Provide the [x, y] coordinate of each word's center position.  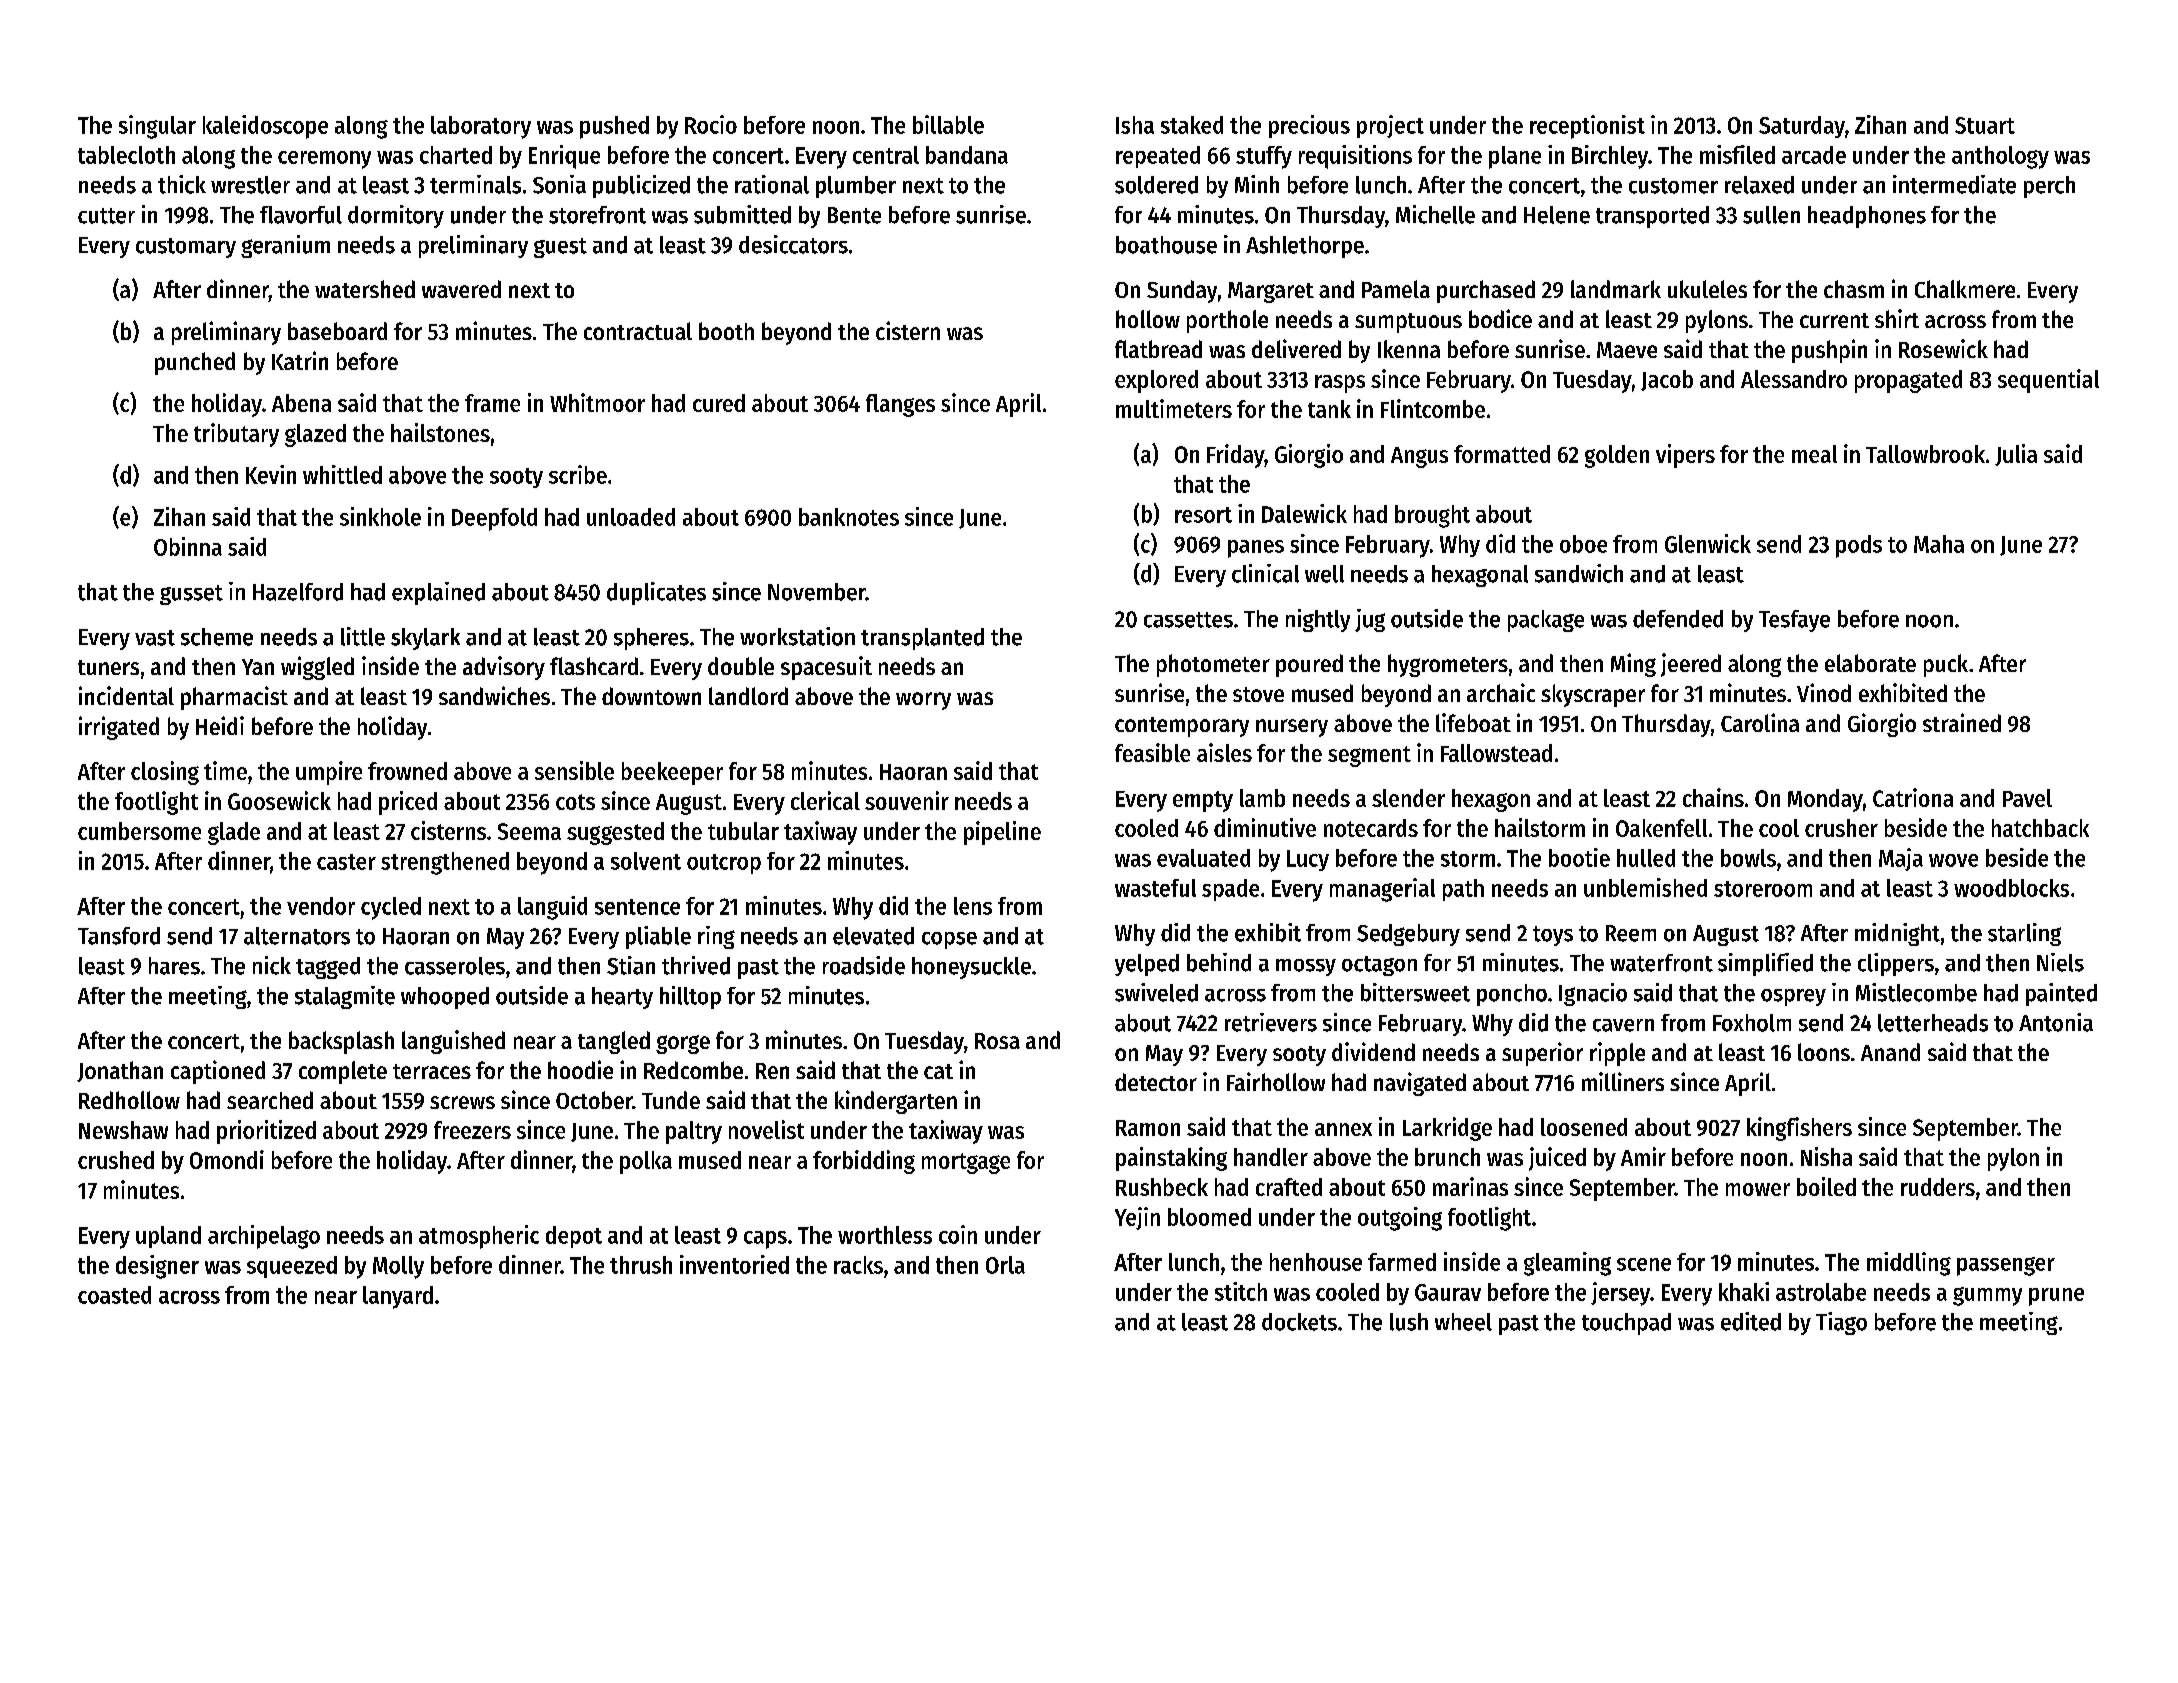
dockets [1299, 1322]
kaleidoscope [265, 127]
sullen [1771, 215]
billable [948, 124]
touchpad [1626, 1324]
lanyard [398, 1297]
